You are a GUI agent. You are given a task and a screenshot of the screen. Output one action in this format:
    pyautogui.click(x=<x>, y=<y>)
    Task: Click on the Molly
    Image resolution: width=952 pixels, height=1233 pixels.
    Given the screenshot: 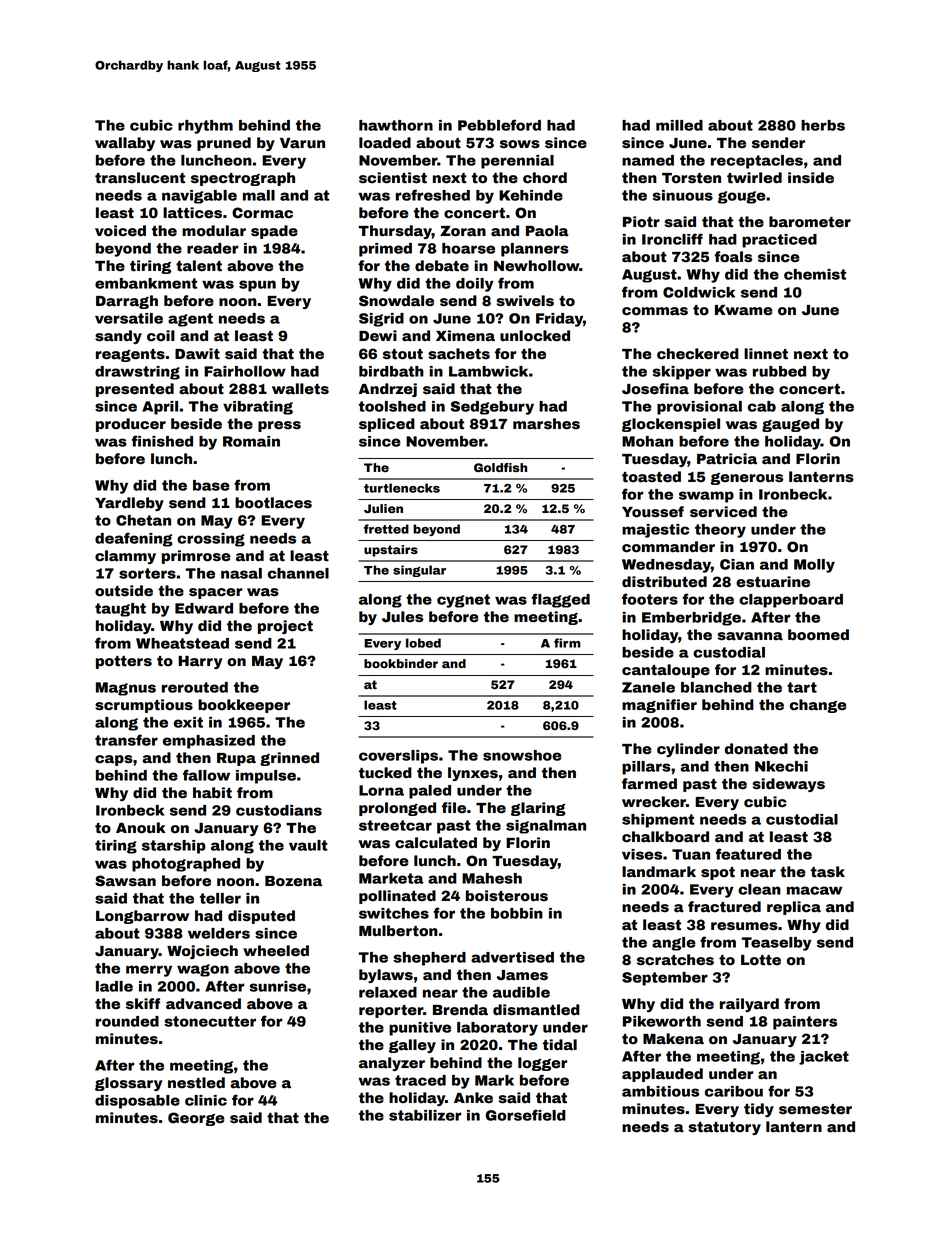 What is the action you would take?
    pyautogui.click(x=814, y=566)
